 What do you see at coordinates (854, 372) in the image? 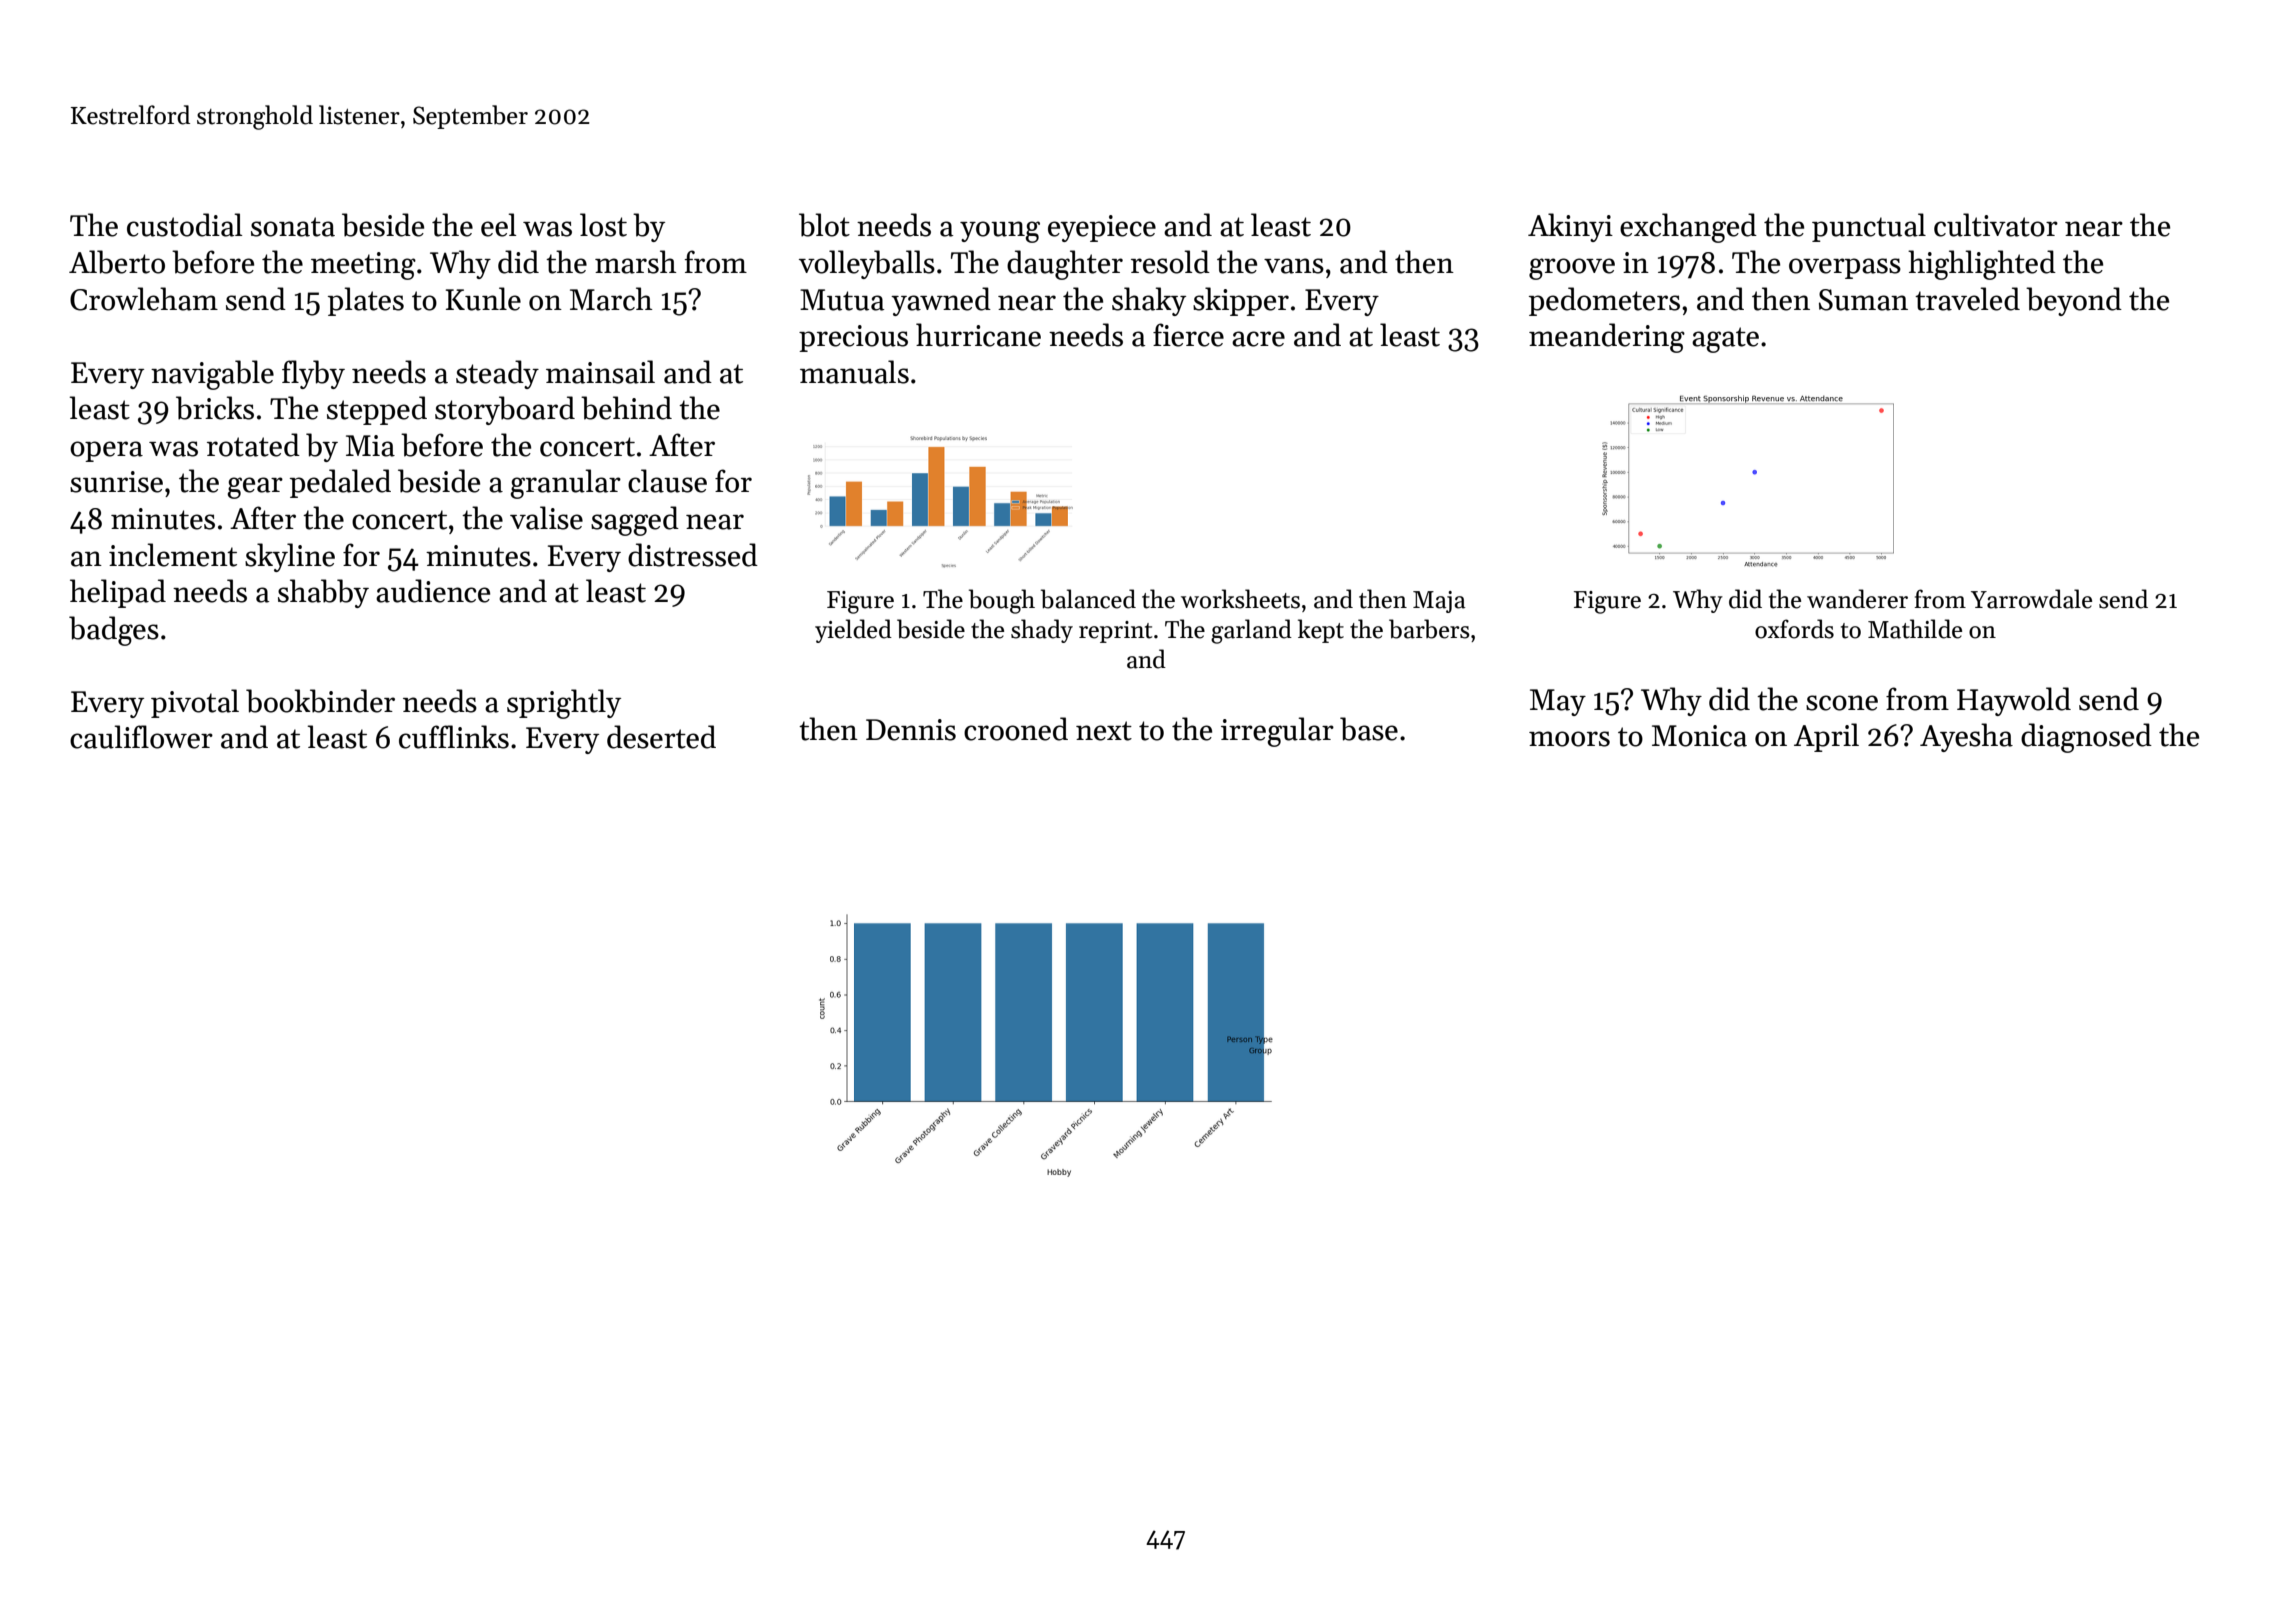
I see `manuals` at bounding box center [854, 372].
